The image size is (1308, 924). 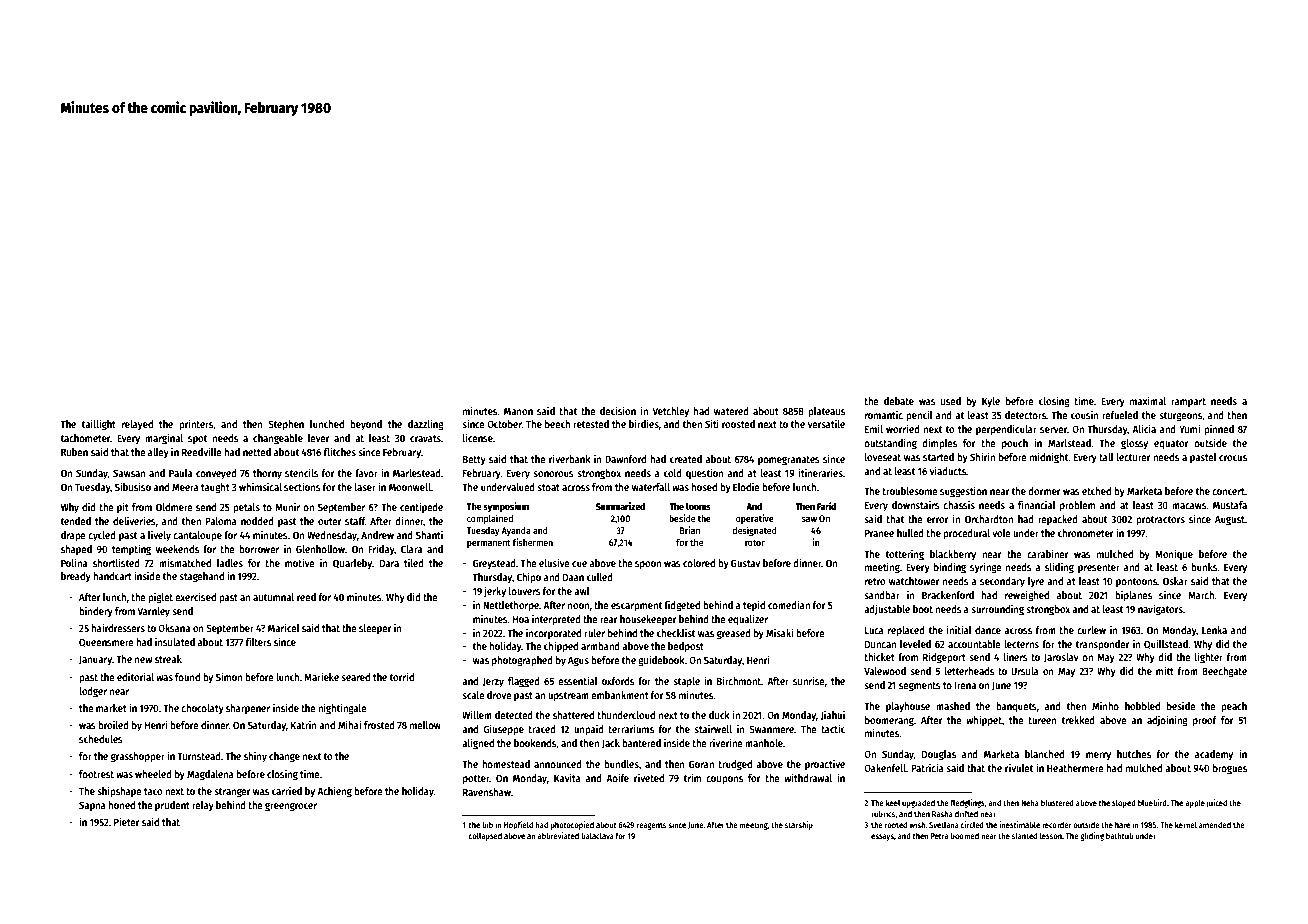 I want to click on lecturer, so click(x=1134, y=457).
